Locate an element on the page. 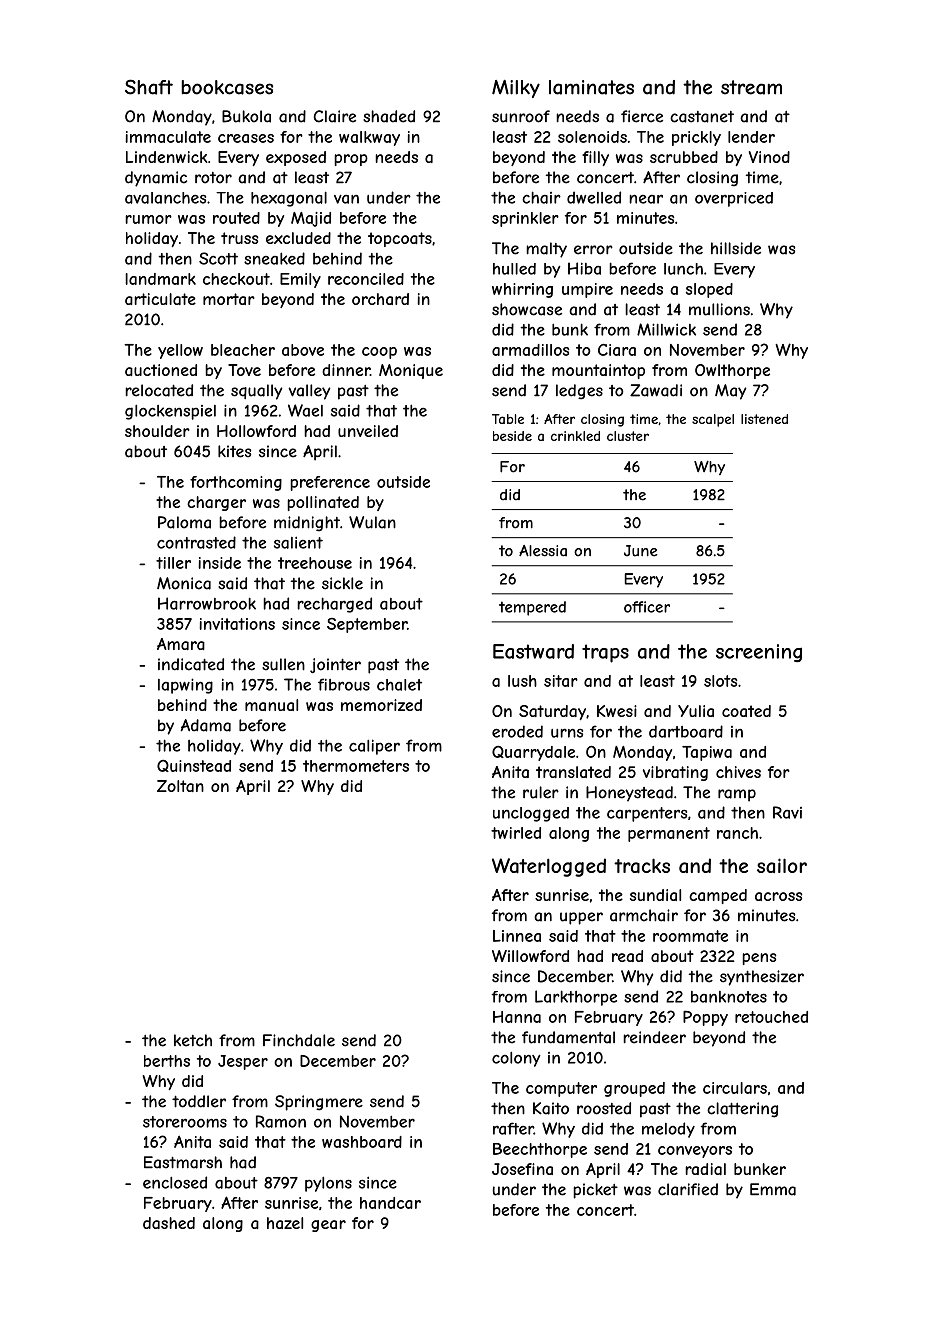  June is located at coordinates (641, 551).
